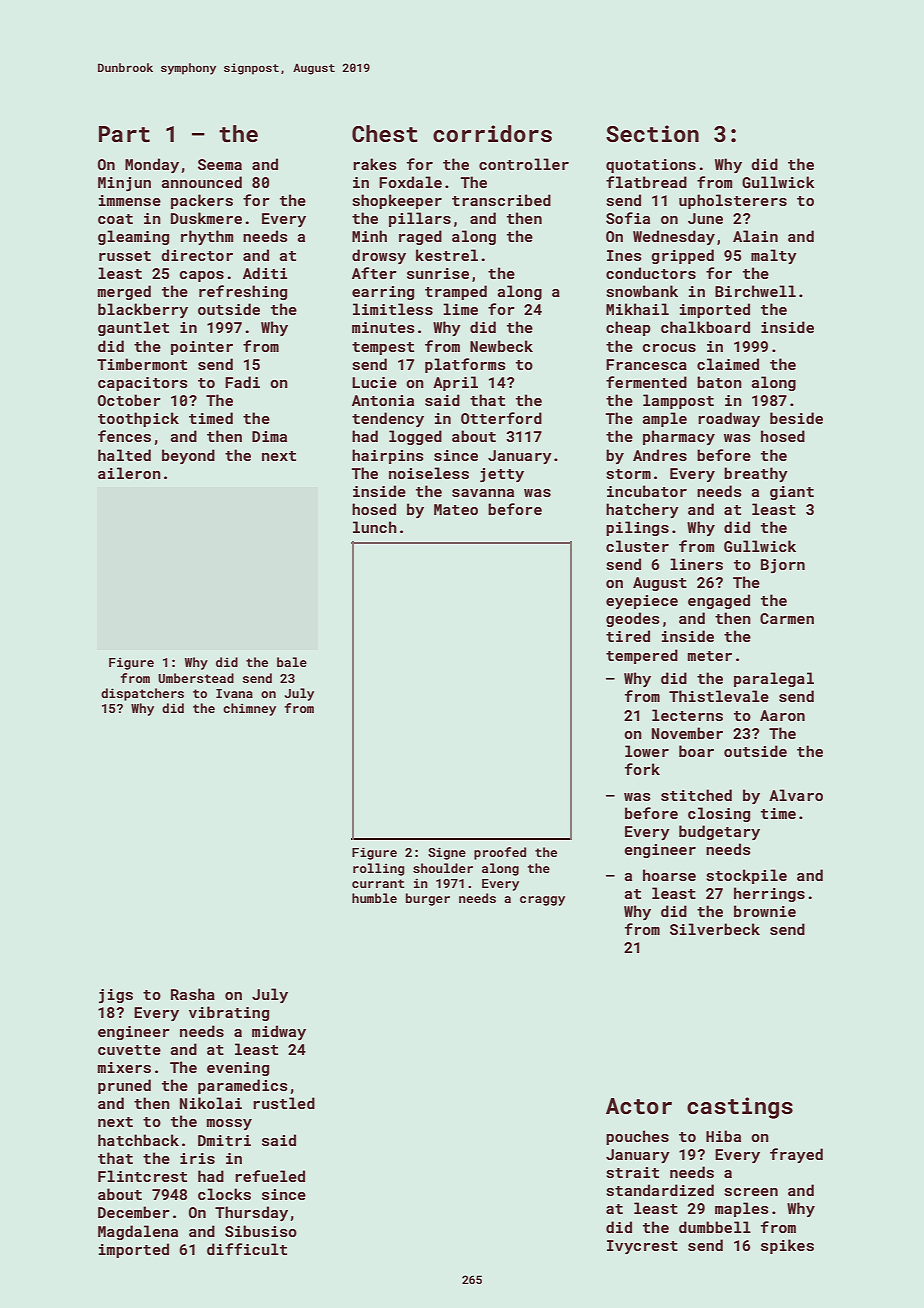 The height and width of the screenshot is (1308, 924). Describe the element at coordinates (642, 510) in the screenshot. I see `hatchery` at that location.
